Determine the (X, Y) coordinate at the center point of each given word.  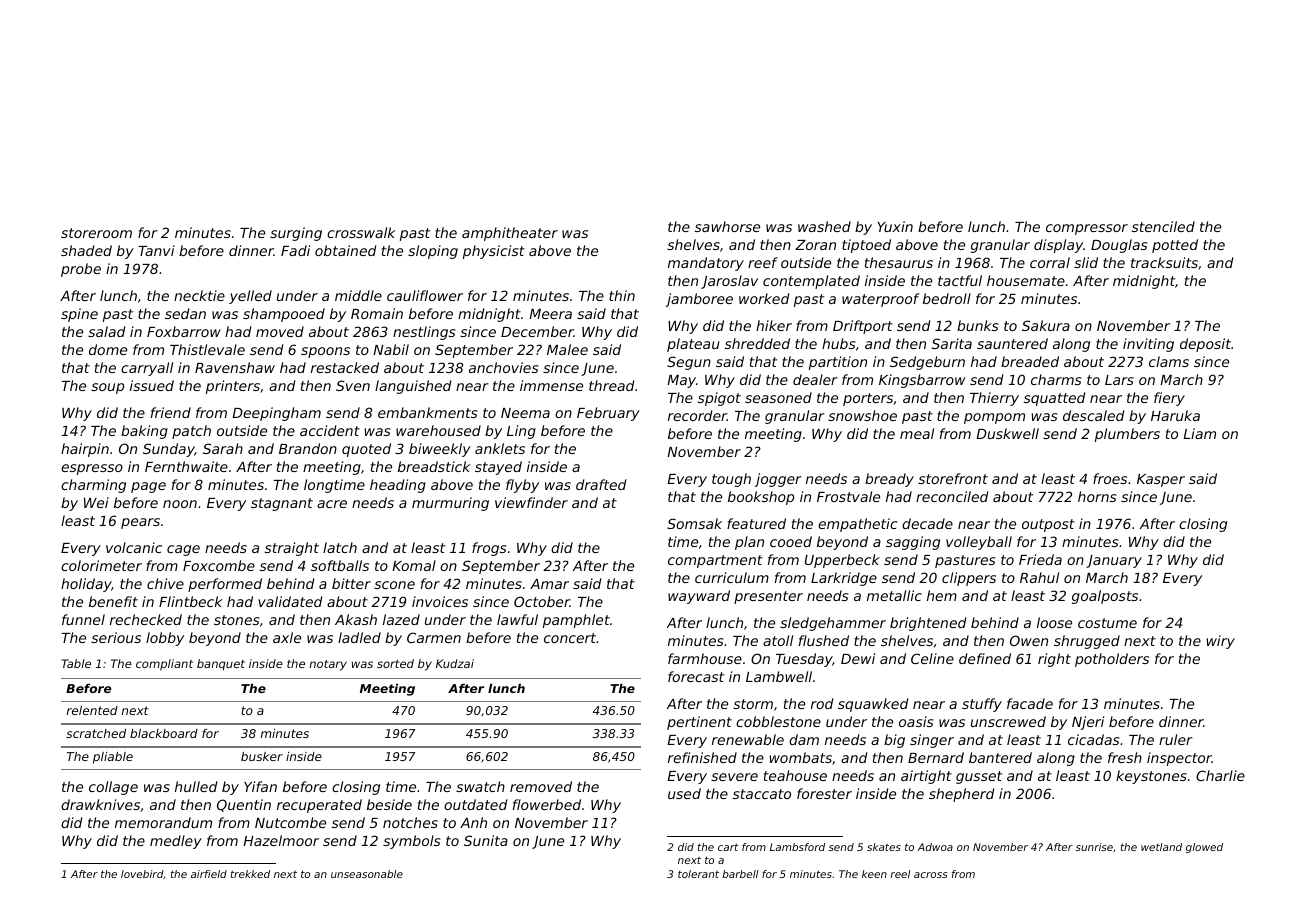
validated (290, 601)
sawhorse (727, 226)
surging (296, 234)
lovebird (142, 874)
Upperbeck (842, 561)
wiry (1221, 642)
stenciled (1163, 226)
